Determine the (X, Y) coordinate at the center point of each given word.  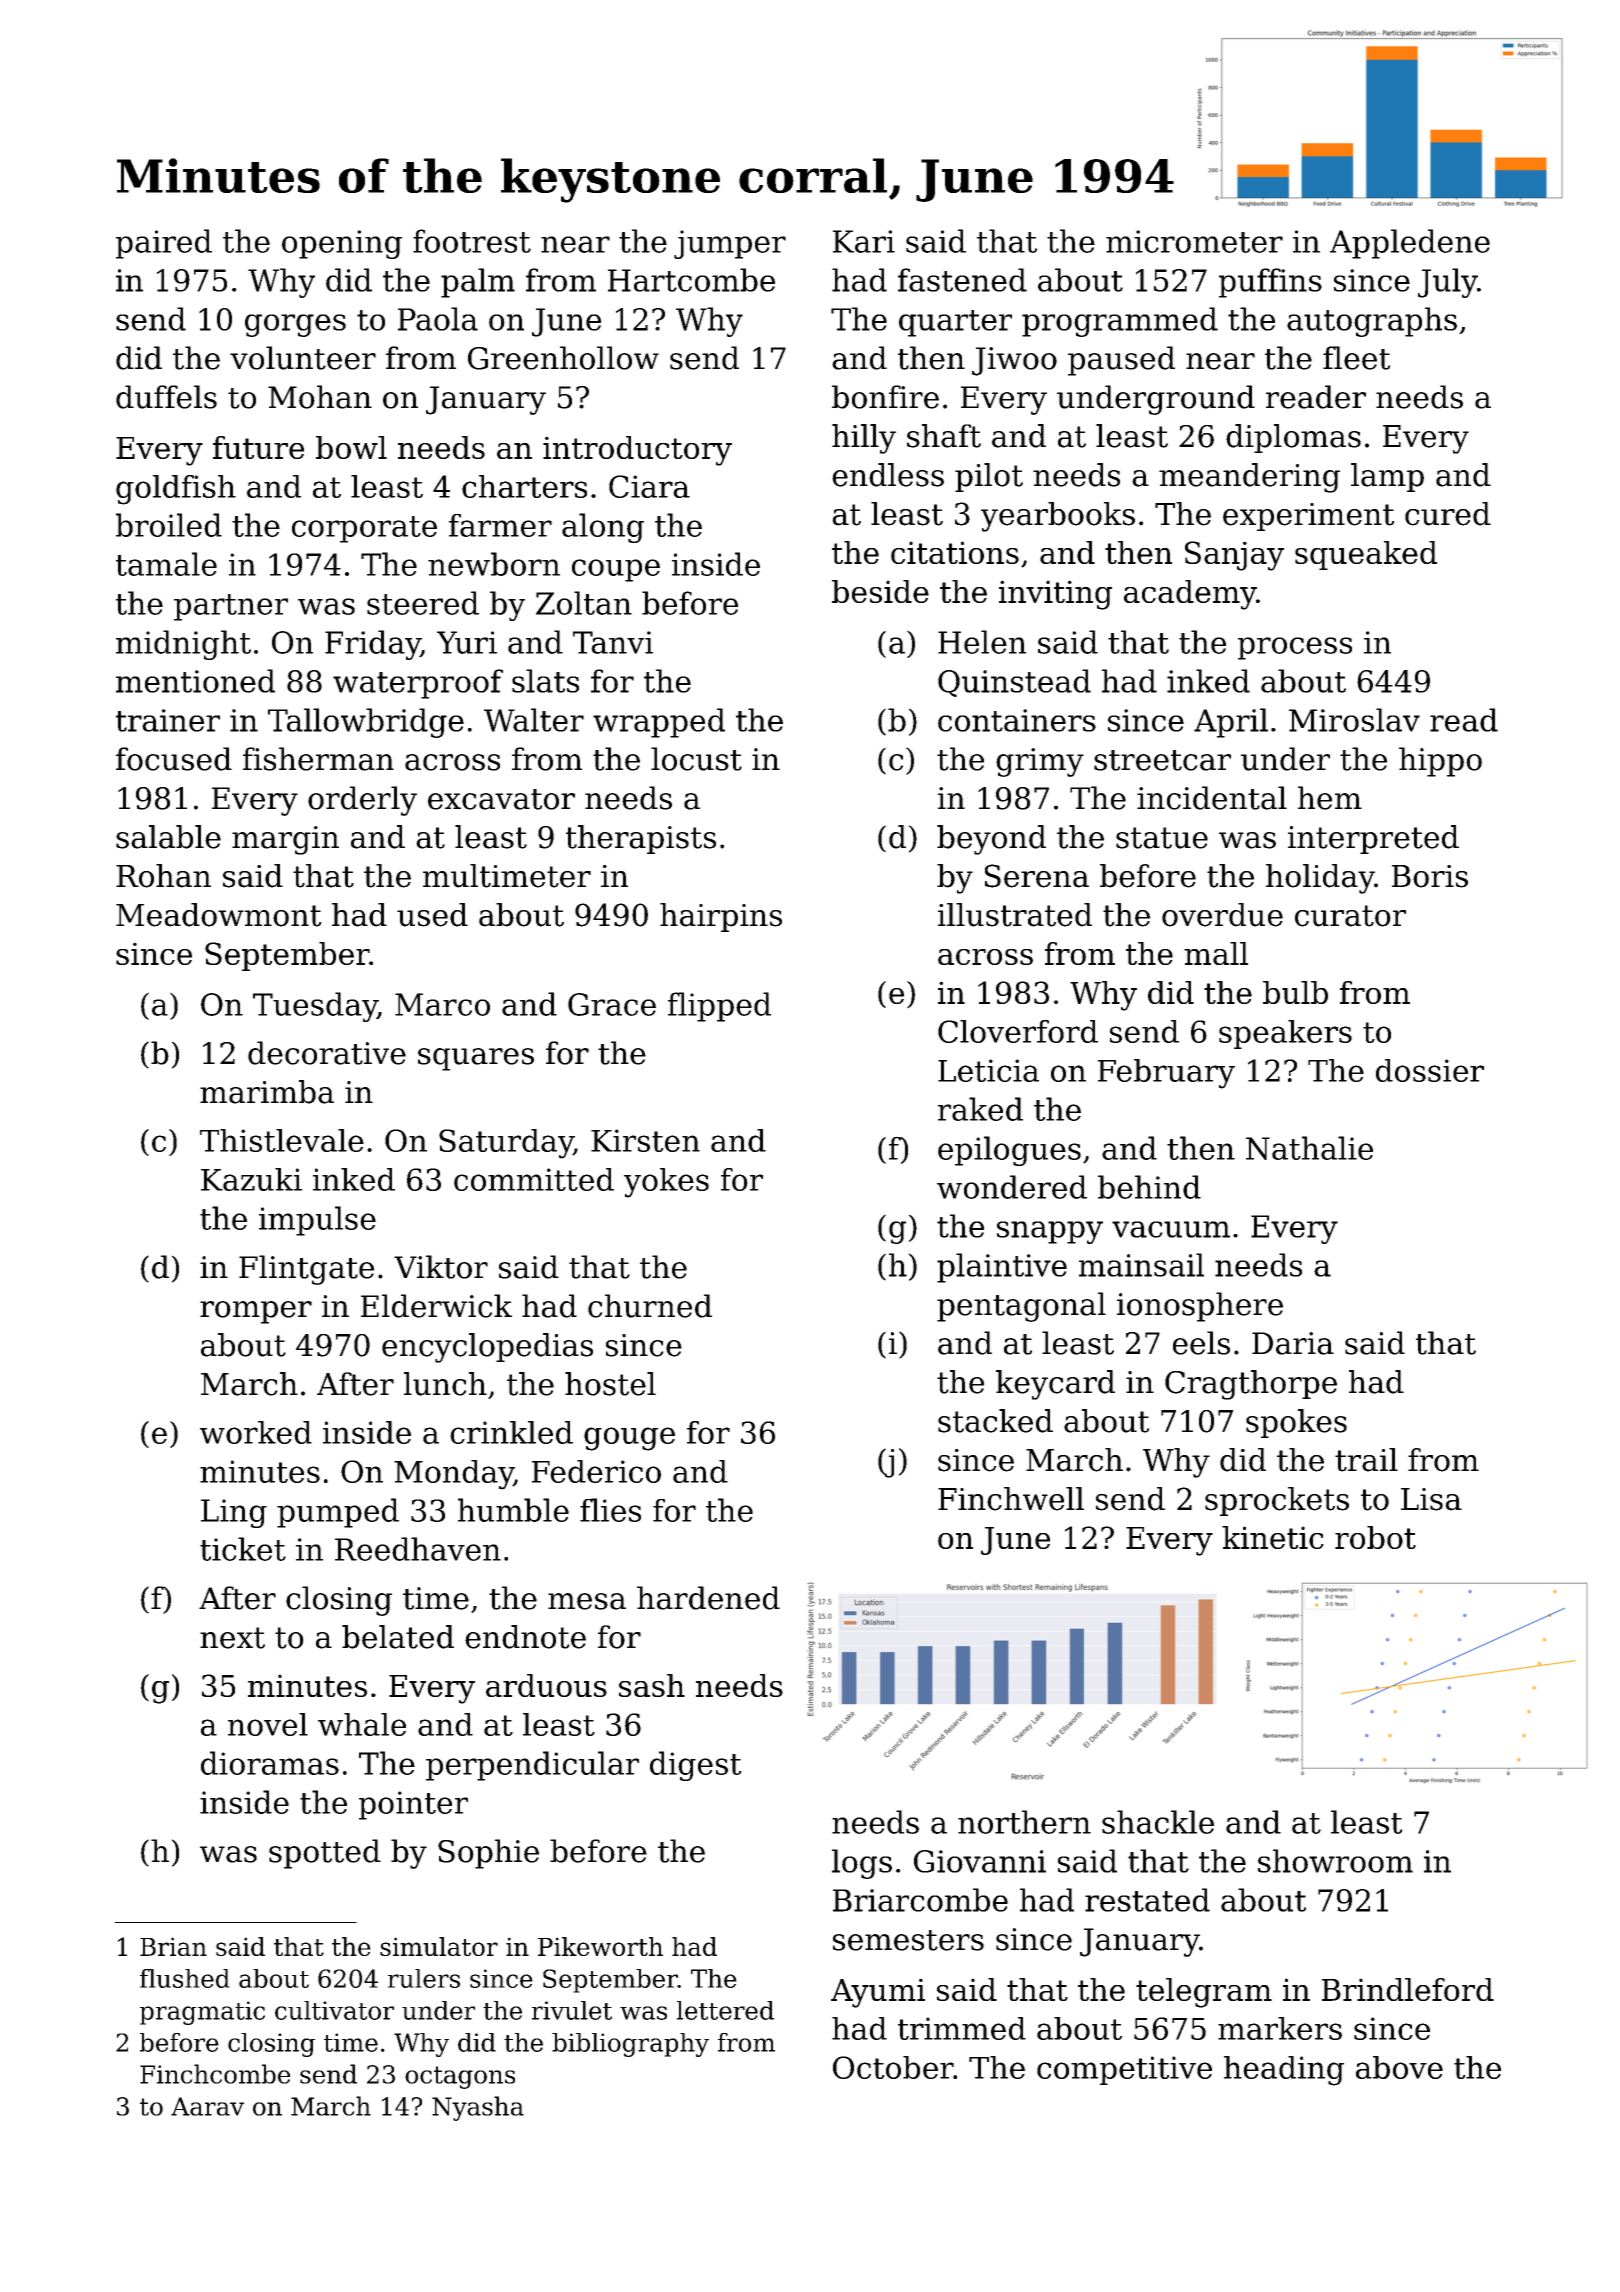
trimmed (962, 2028)
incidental (1212, 798)
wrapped (659, 723)
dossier (1430, 1070)
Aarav (207, 2106)
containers (1017, 720)
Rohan (163, 876)
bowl (351, 447)
